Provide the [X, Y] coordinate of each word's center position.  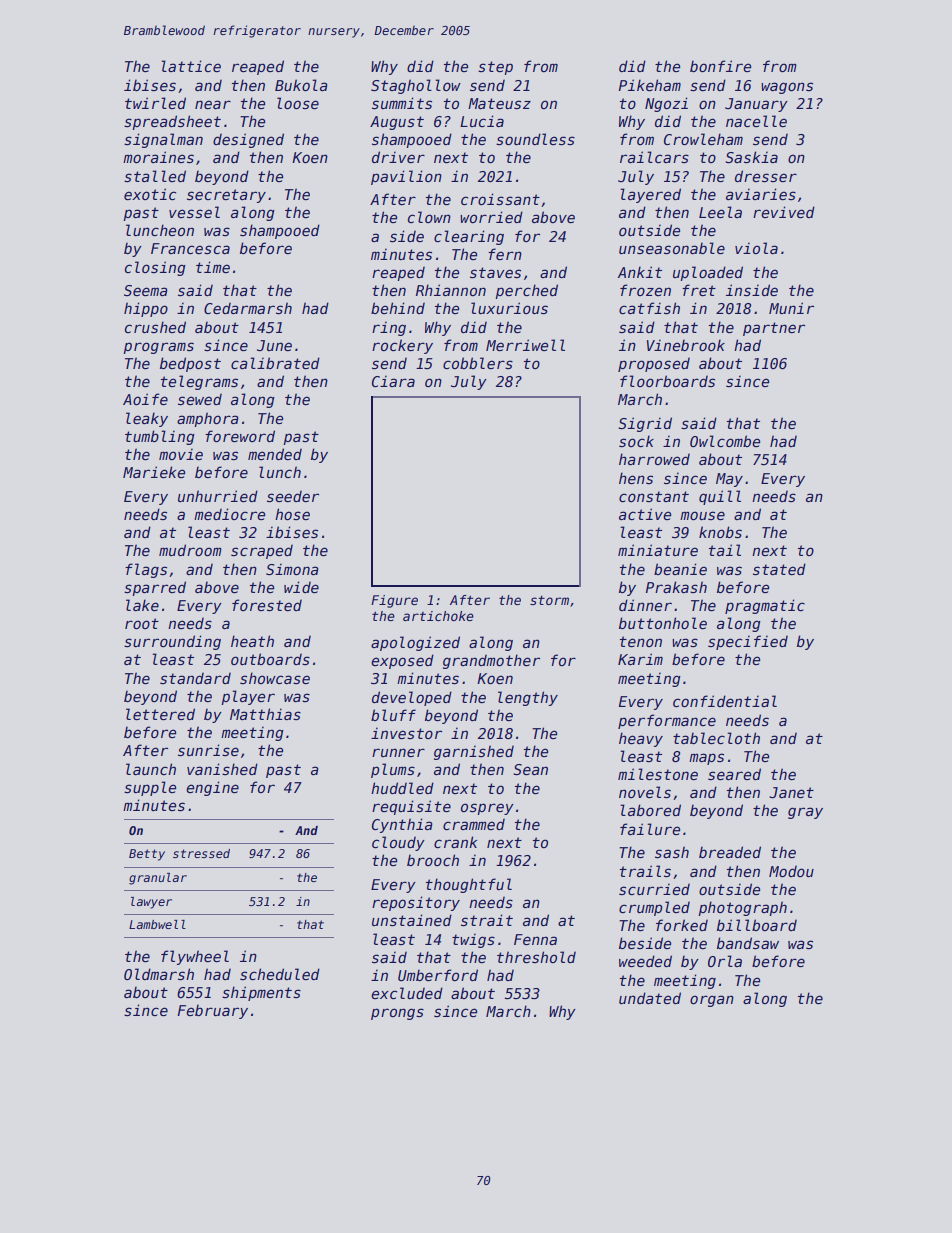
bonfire [720, 66]
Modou [791, 871]
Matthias [265, 714]
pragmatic [765, 606]
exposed [402, 661]
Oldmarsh [159, 974]
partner [774, 329]
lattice [191, 66]
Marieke [154, 472]
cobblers [478, 363]
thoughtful [469, 885]
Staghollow [416, 86]
